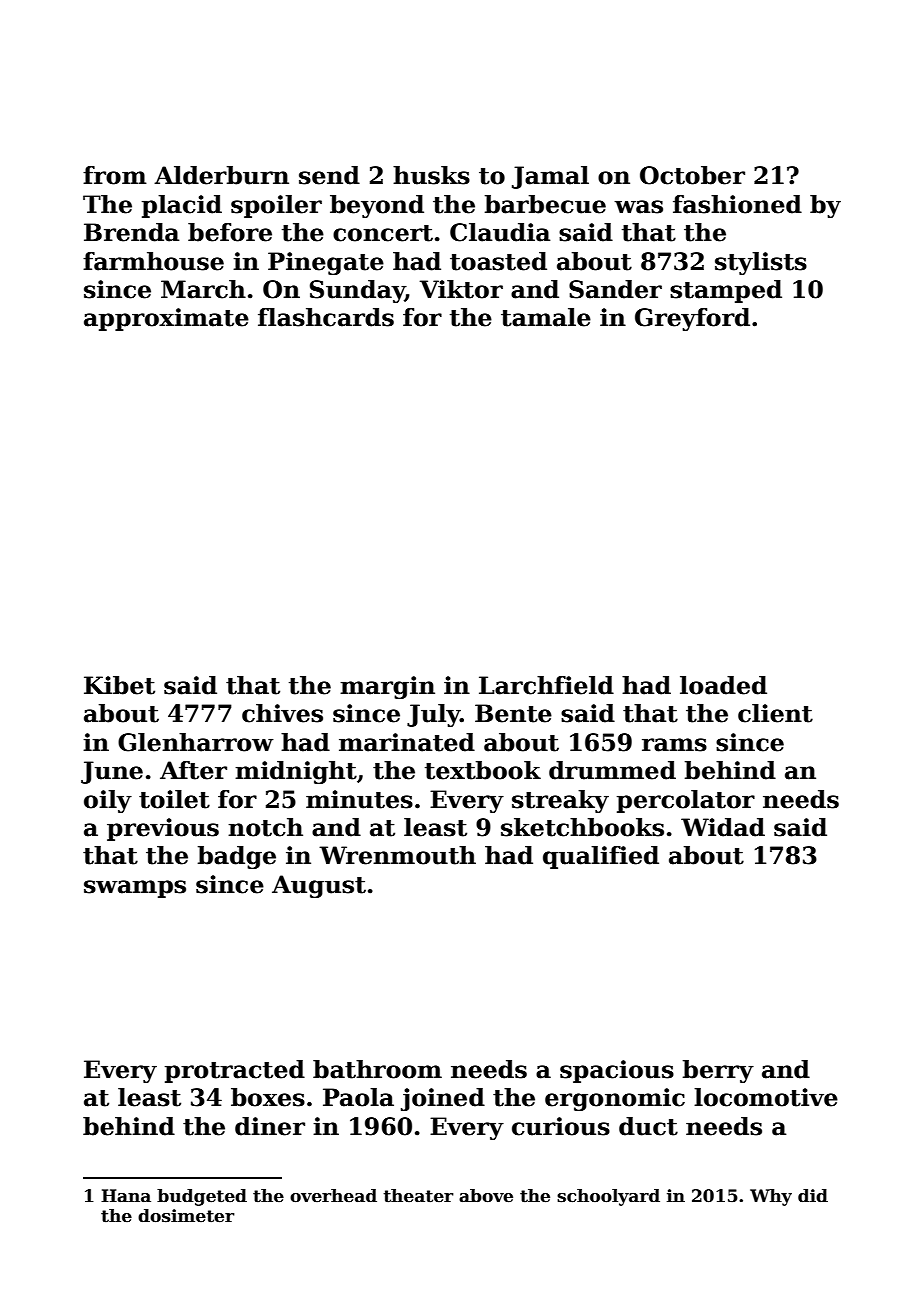 This document has height=1311, width=924. Describe the element at coordinates (775, 713) in the document. I see `client` at that location.
